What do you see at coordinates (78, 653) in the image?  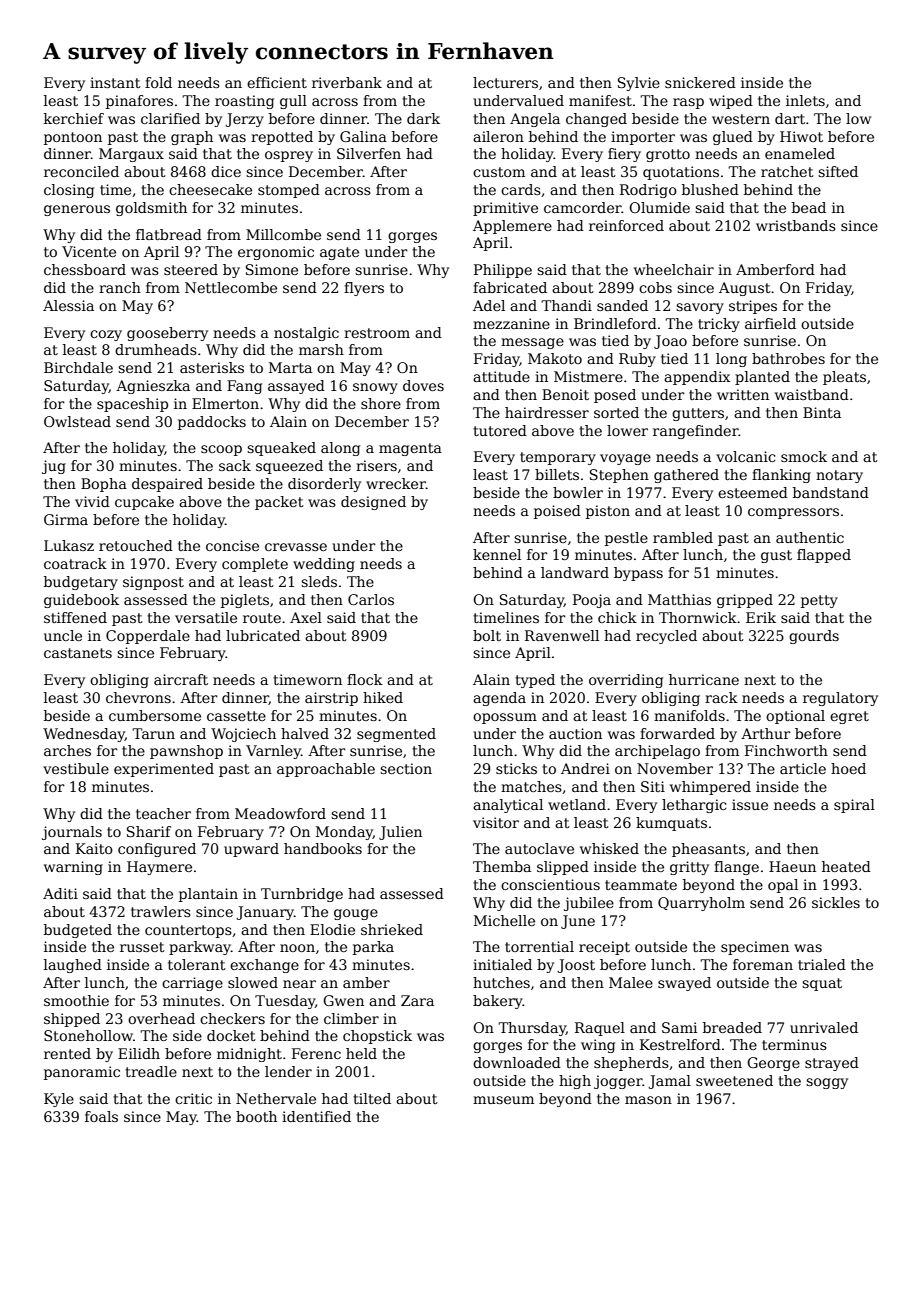 I see `castanets` at bounding box center [78, 653].
